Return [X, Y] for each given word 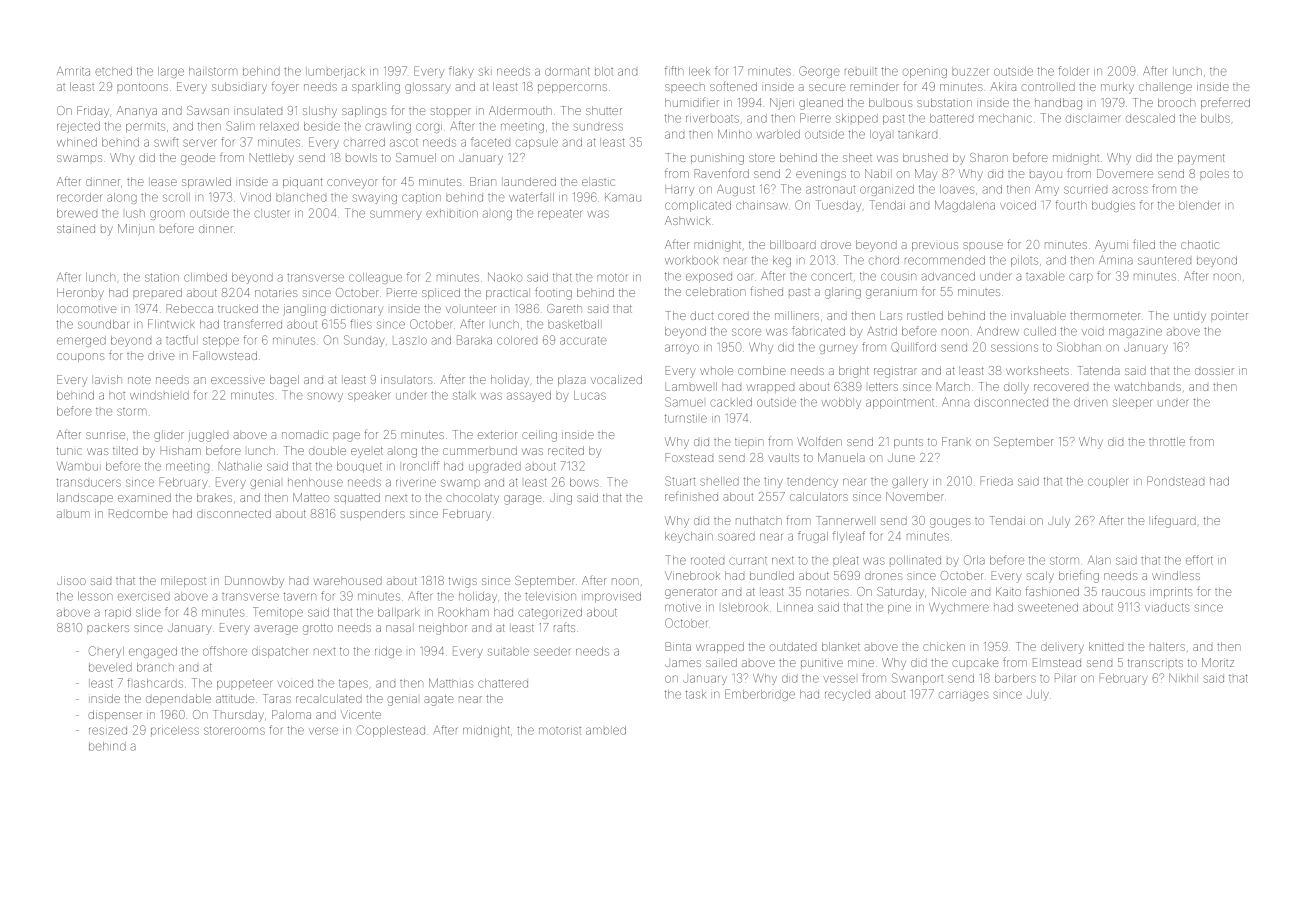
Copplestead [391, 731]
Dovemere [1125, 173]
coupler [1108, 483]
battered [951, 118]
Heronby [80, 294]
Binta [678, 646]
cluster [271, 214]
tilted [125, 450]
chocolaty [472, 500]
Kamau [623, 197]
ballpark [398, 612]
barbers [1015, 678]
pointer [1229, 316]
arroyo [682, 349]
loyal [880, 135]
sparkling [376, 88]
